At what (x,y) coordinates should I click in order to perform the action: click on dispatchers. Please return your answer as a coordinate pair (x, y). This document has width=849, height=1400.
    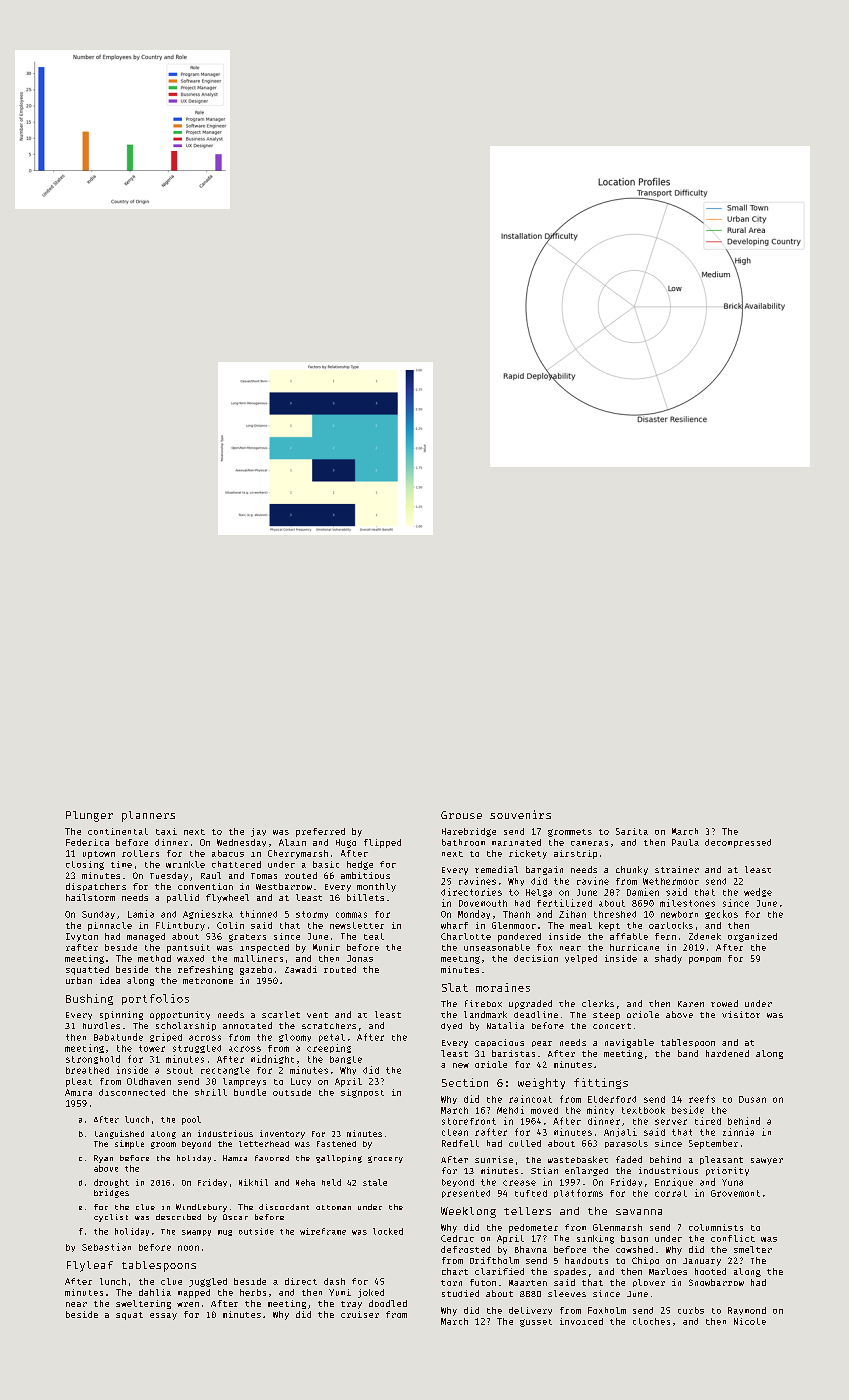
    Looking at the image, I should click on (96, 887).
